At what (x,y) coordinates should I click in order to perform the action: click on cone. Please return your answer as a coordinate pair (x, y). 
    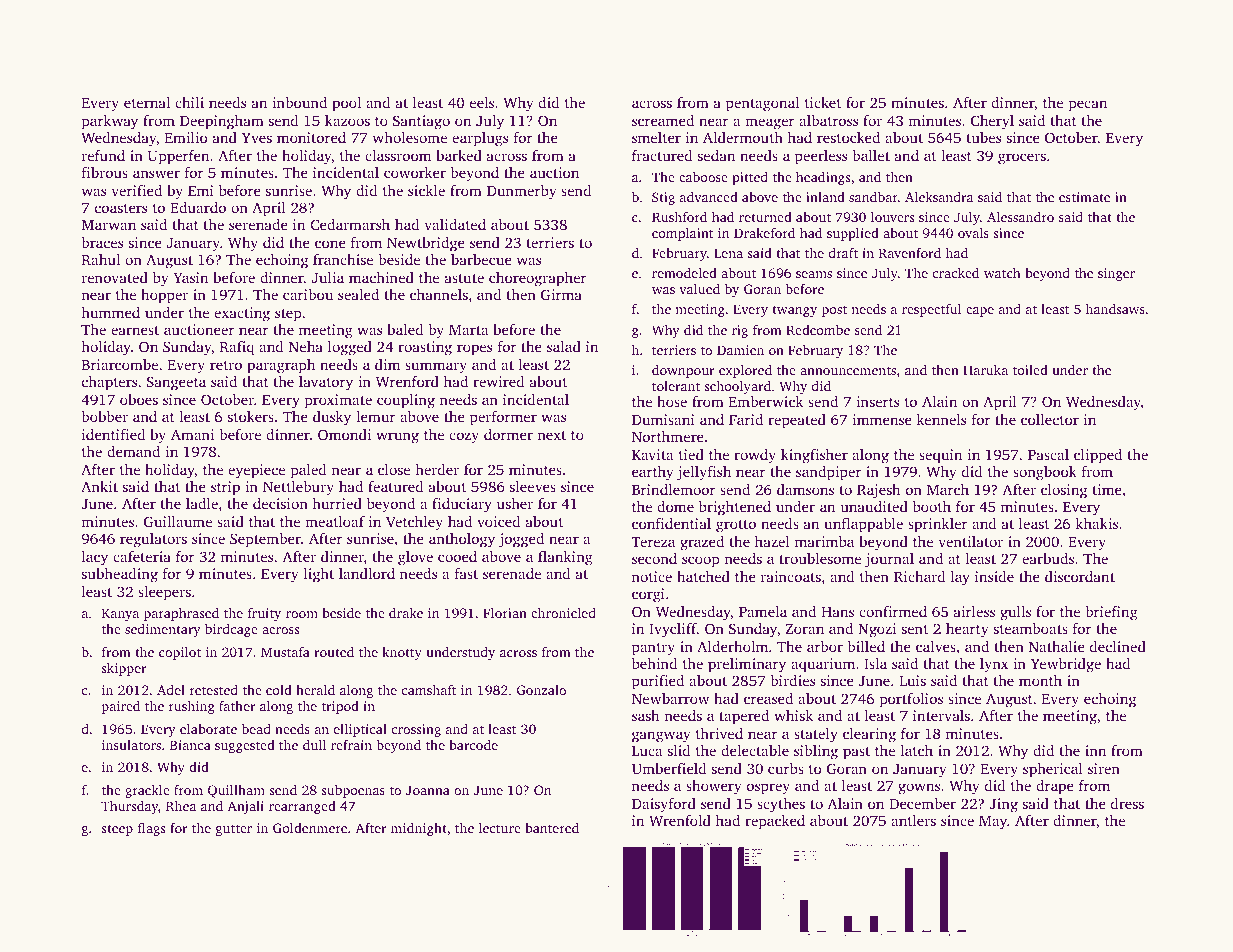
    Looking at the image, I should click on (330, 244).
